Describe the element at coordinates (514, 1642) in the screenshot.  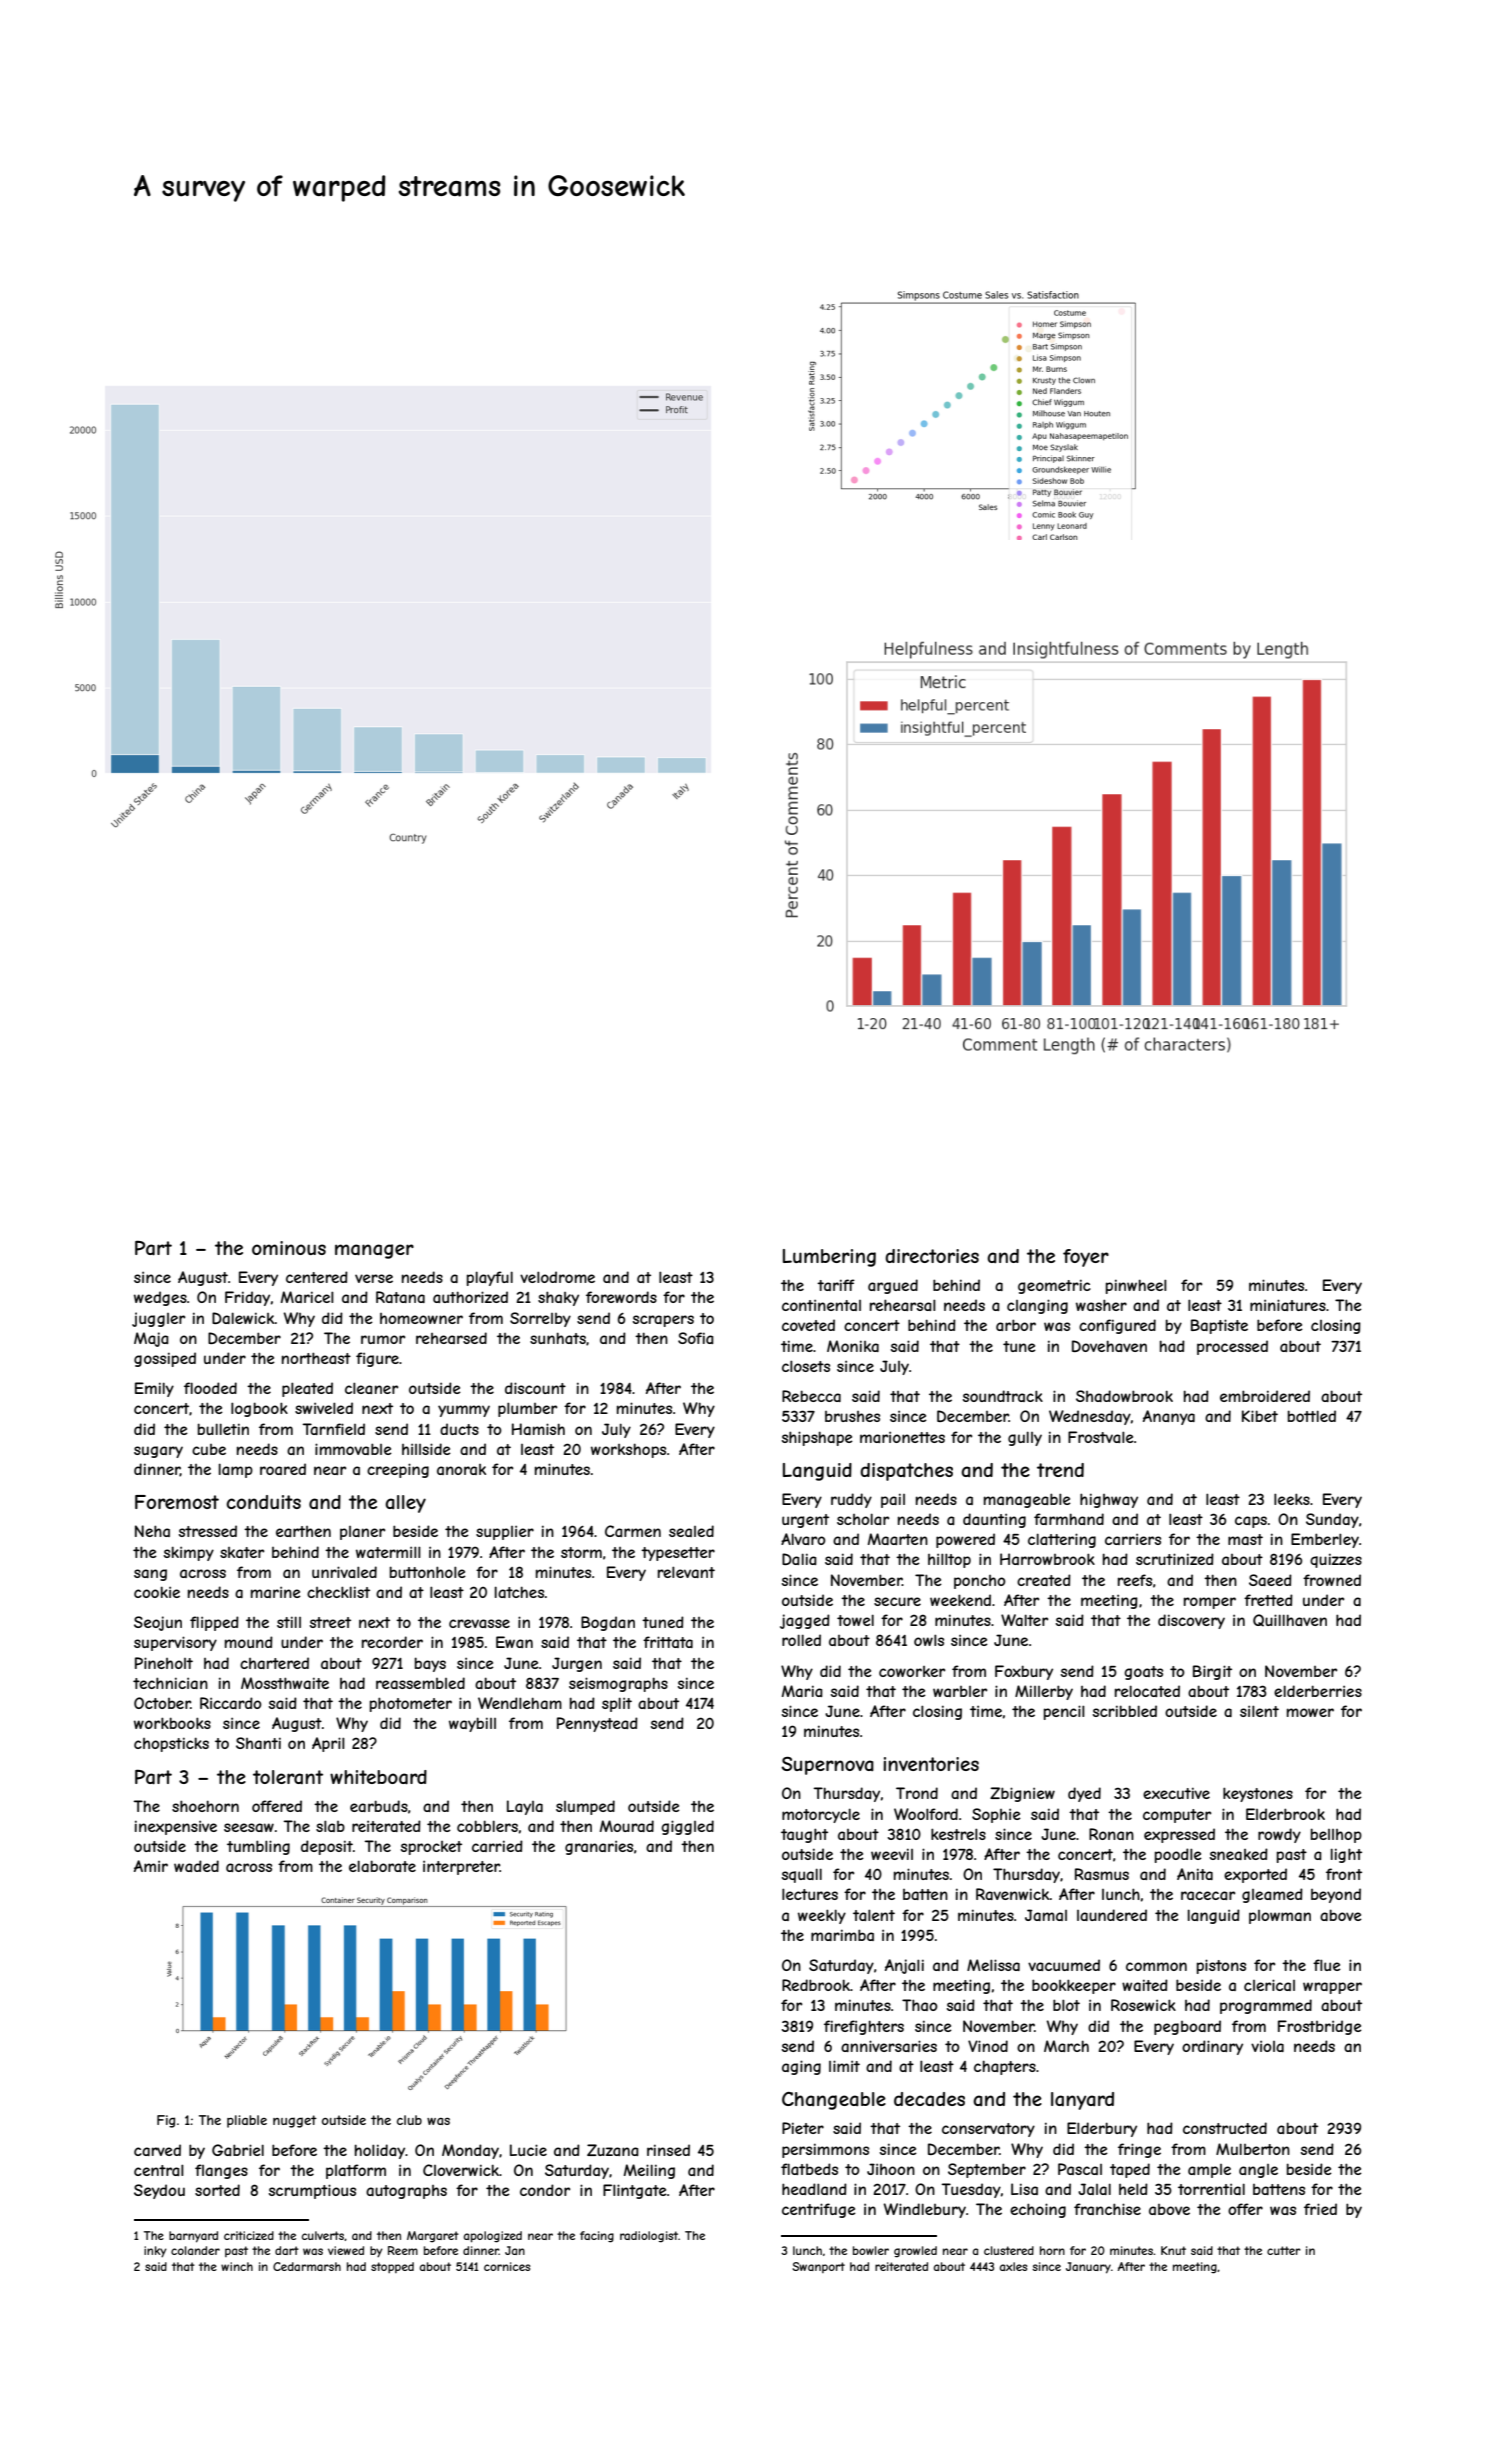
I see `Ewan` at that location.
